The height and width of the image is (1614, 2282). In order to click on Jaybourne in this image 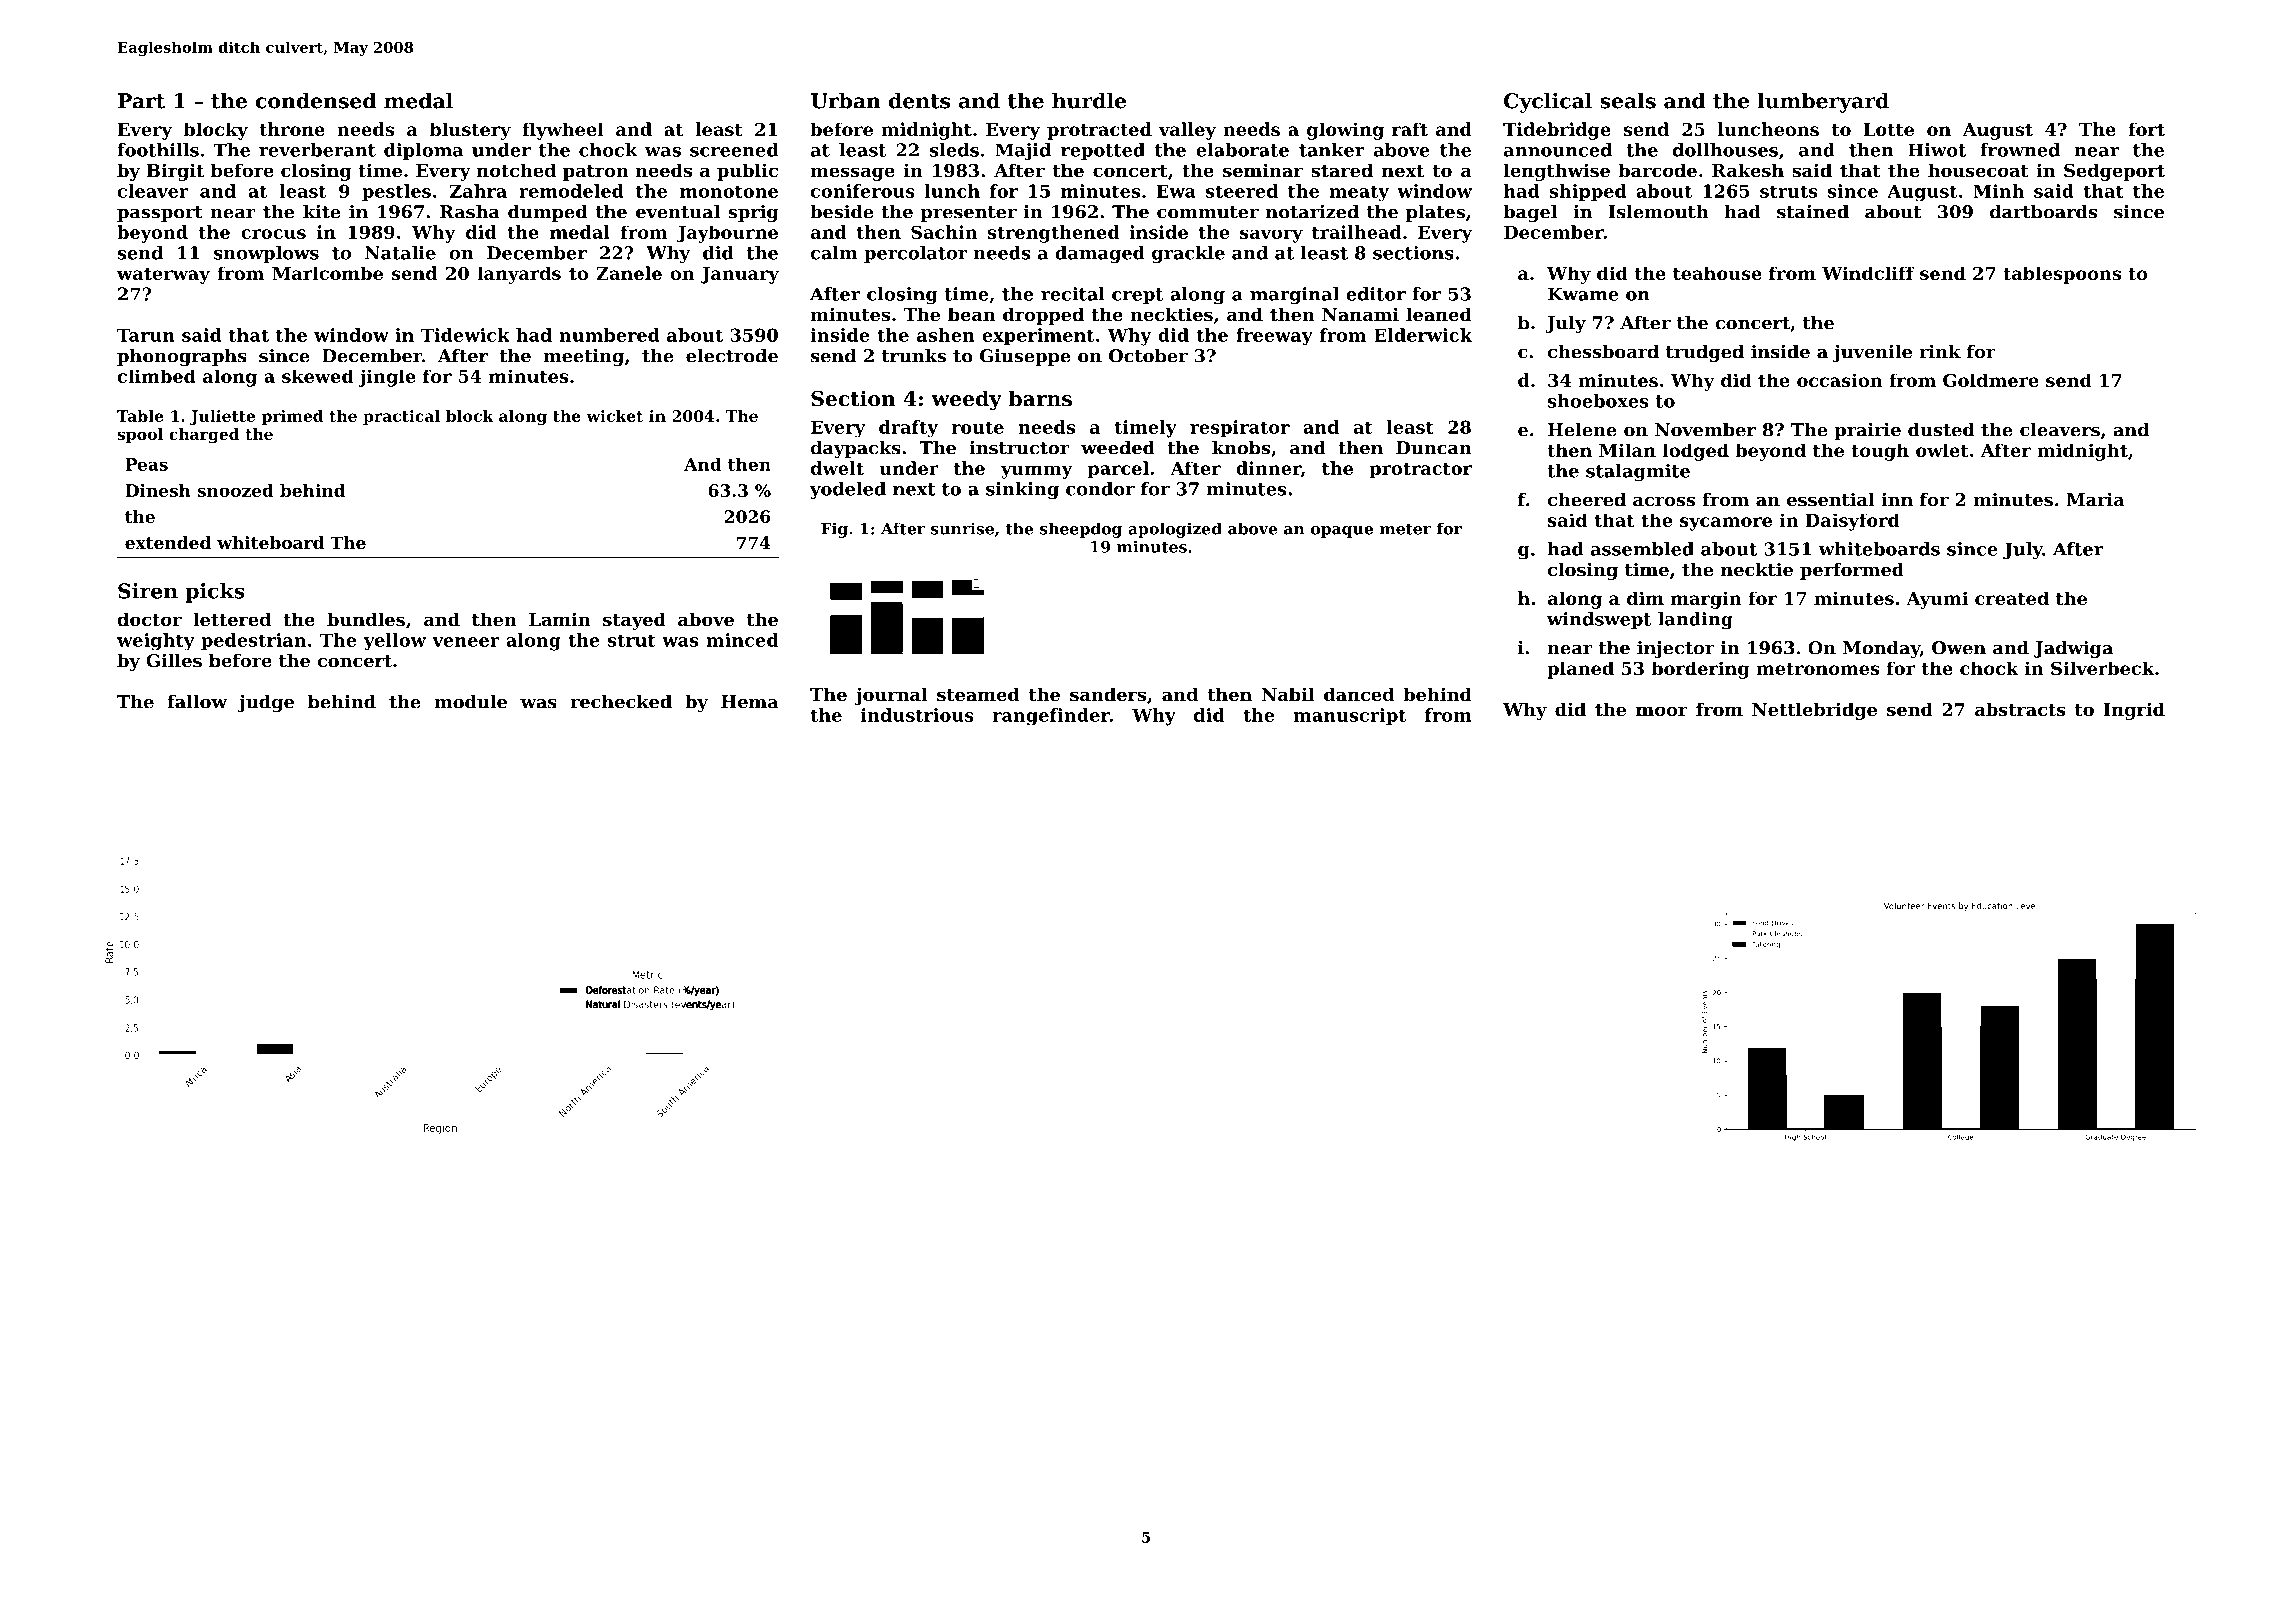, I will do `click(727, 234)`.
